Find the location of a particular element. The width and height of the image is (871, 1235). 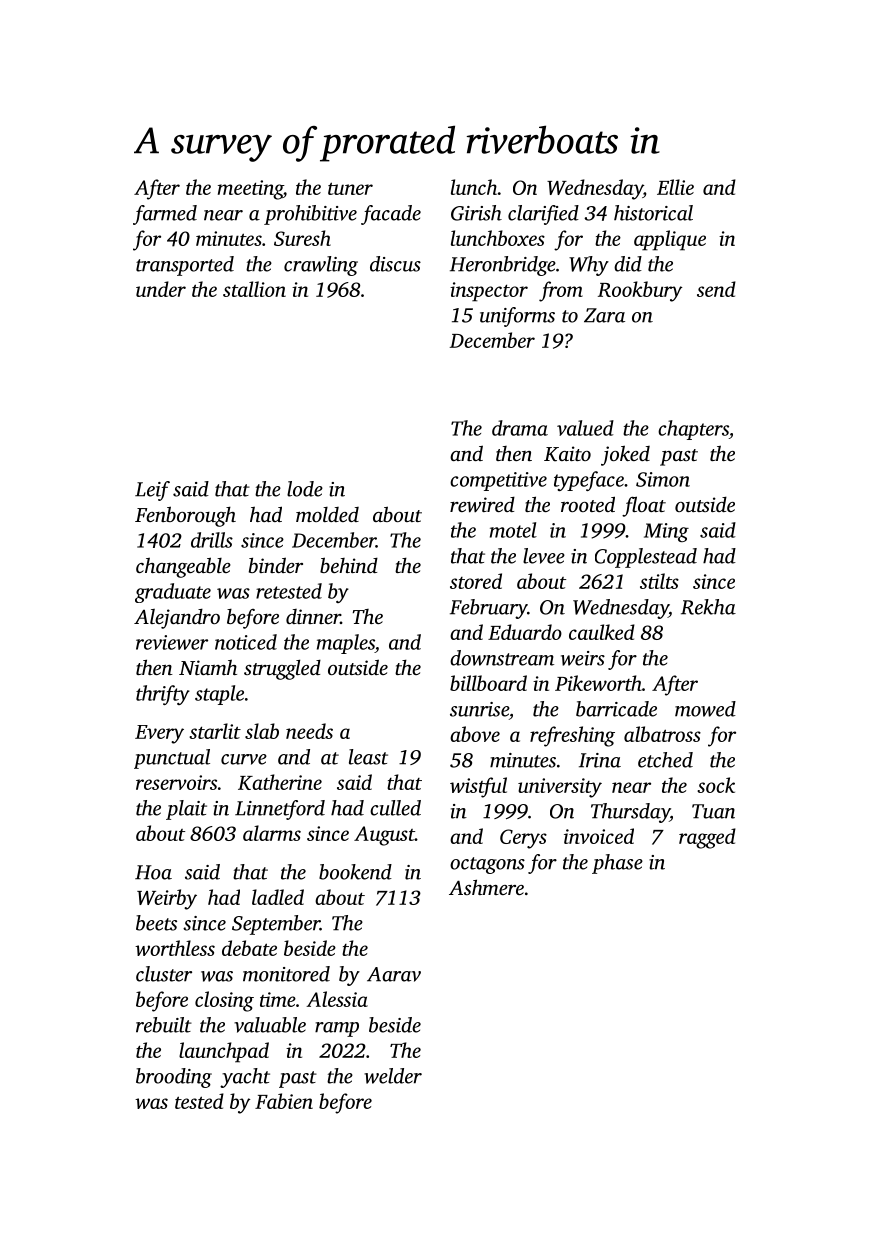

Zara is located at coordinates (604, 315).
